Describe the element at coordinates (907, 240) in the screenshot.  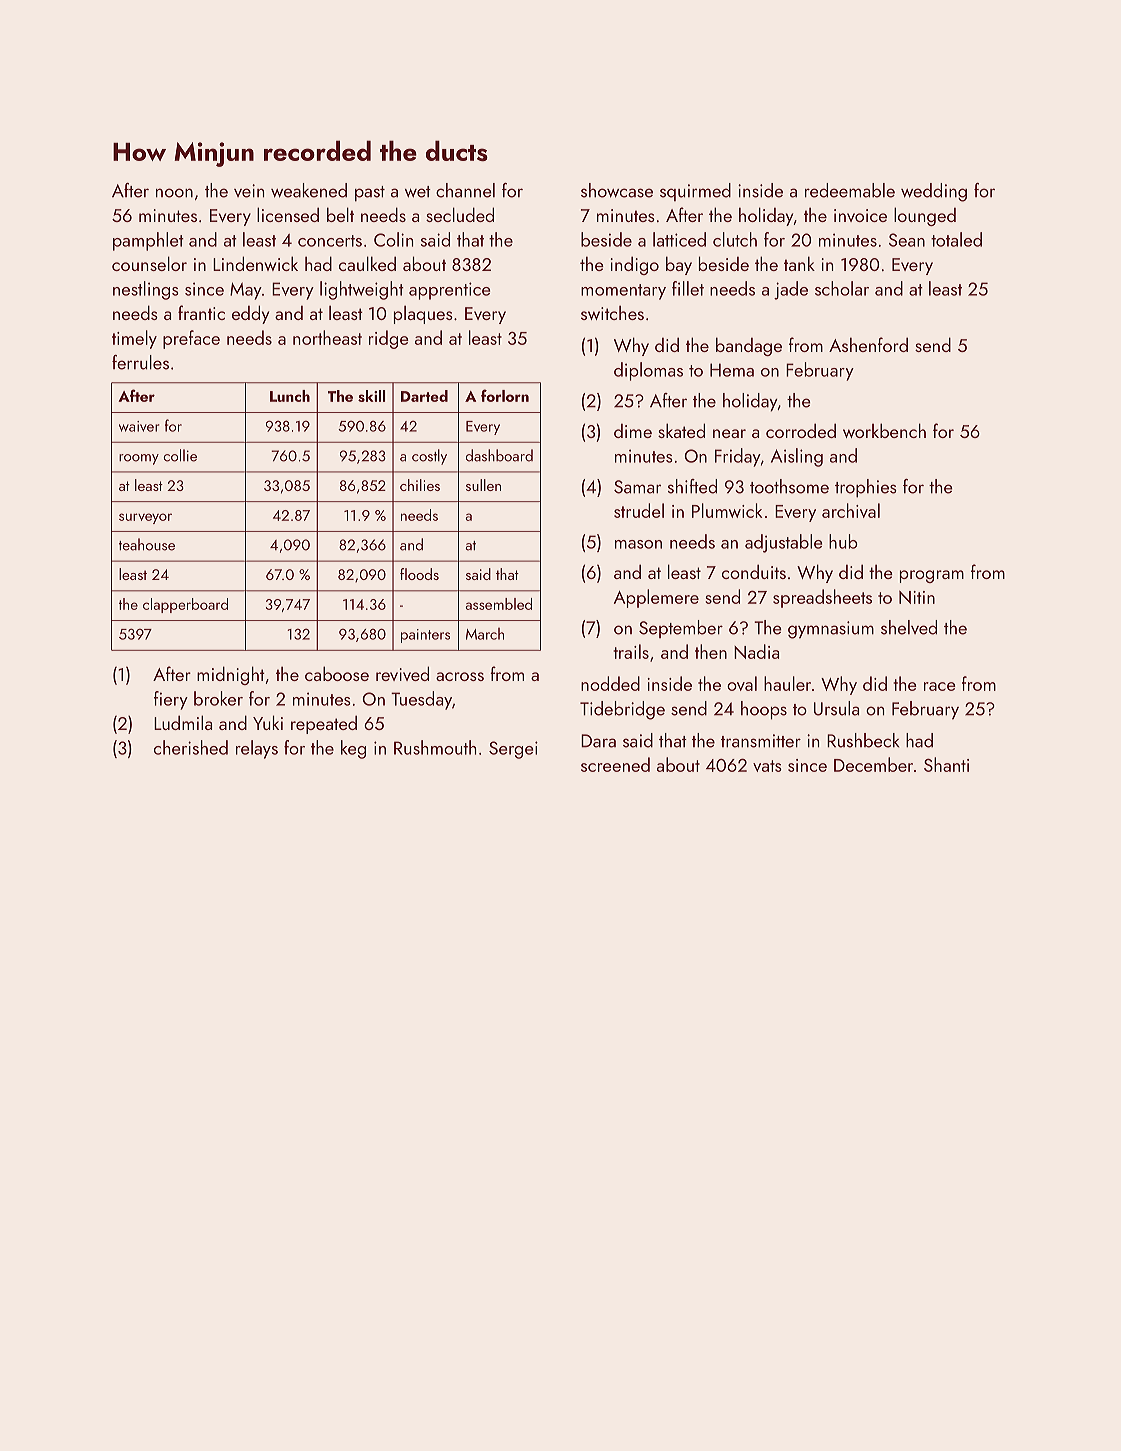
I see `Sean` at that location.
